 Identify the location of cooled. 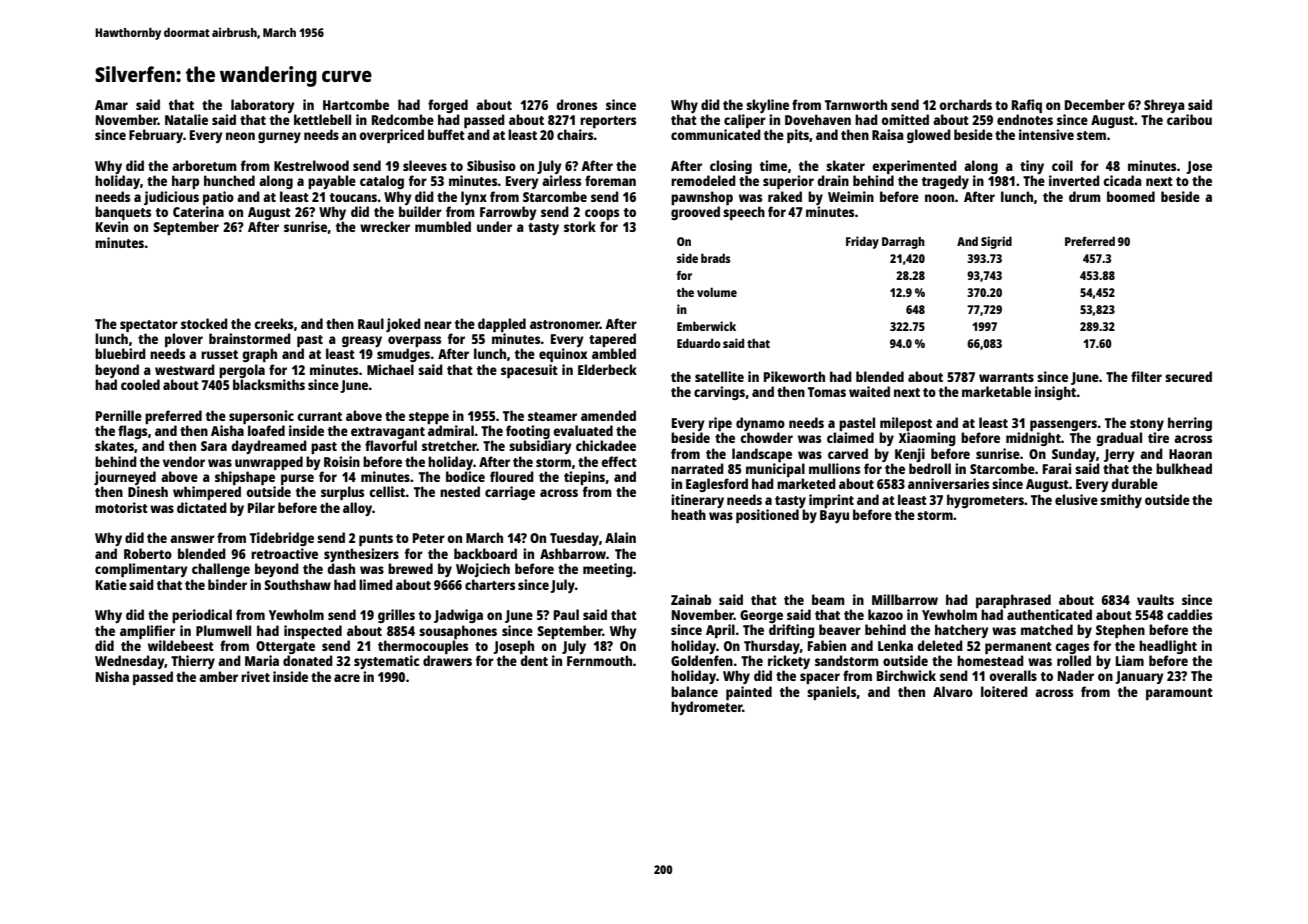
(140, 384).
